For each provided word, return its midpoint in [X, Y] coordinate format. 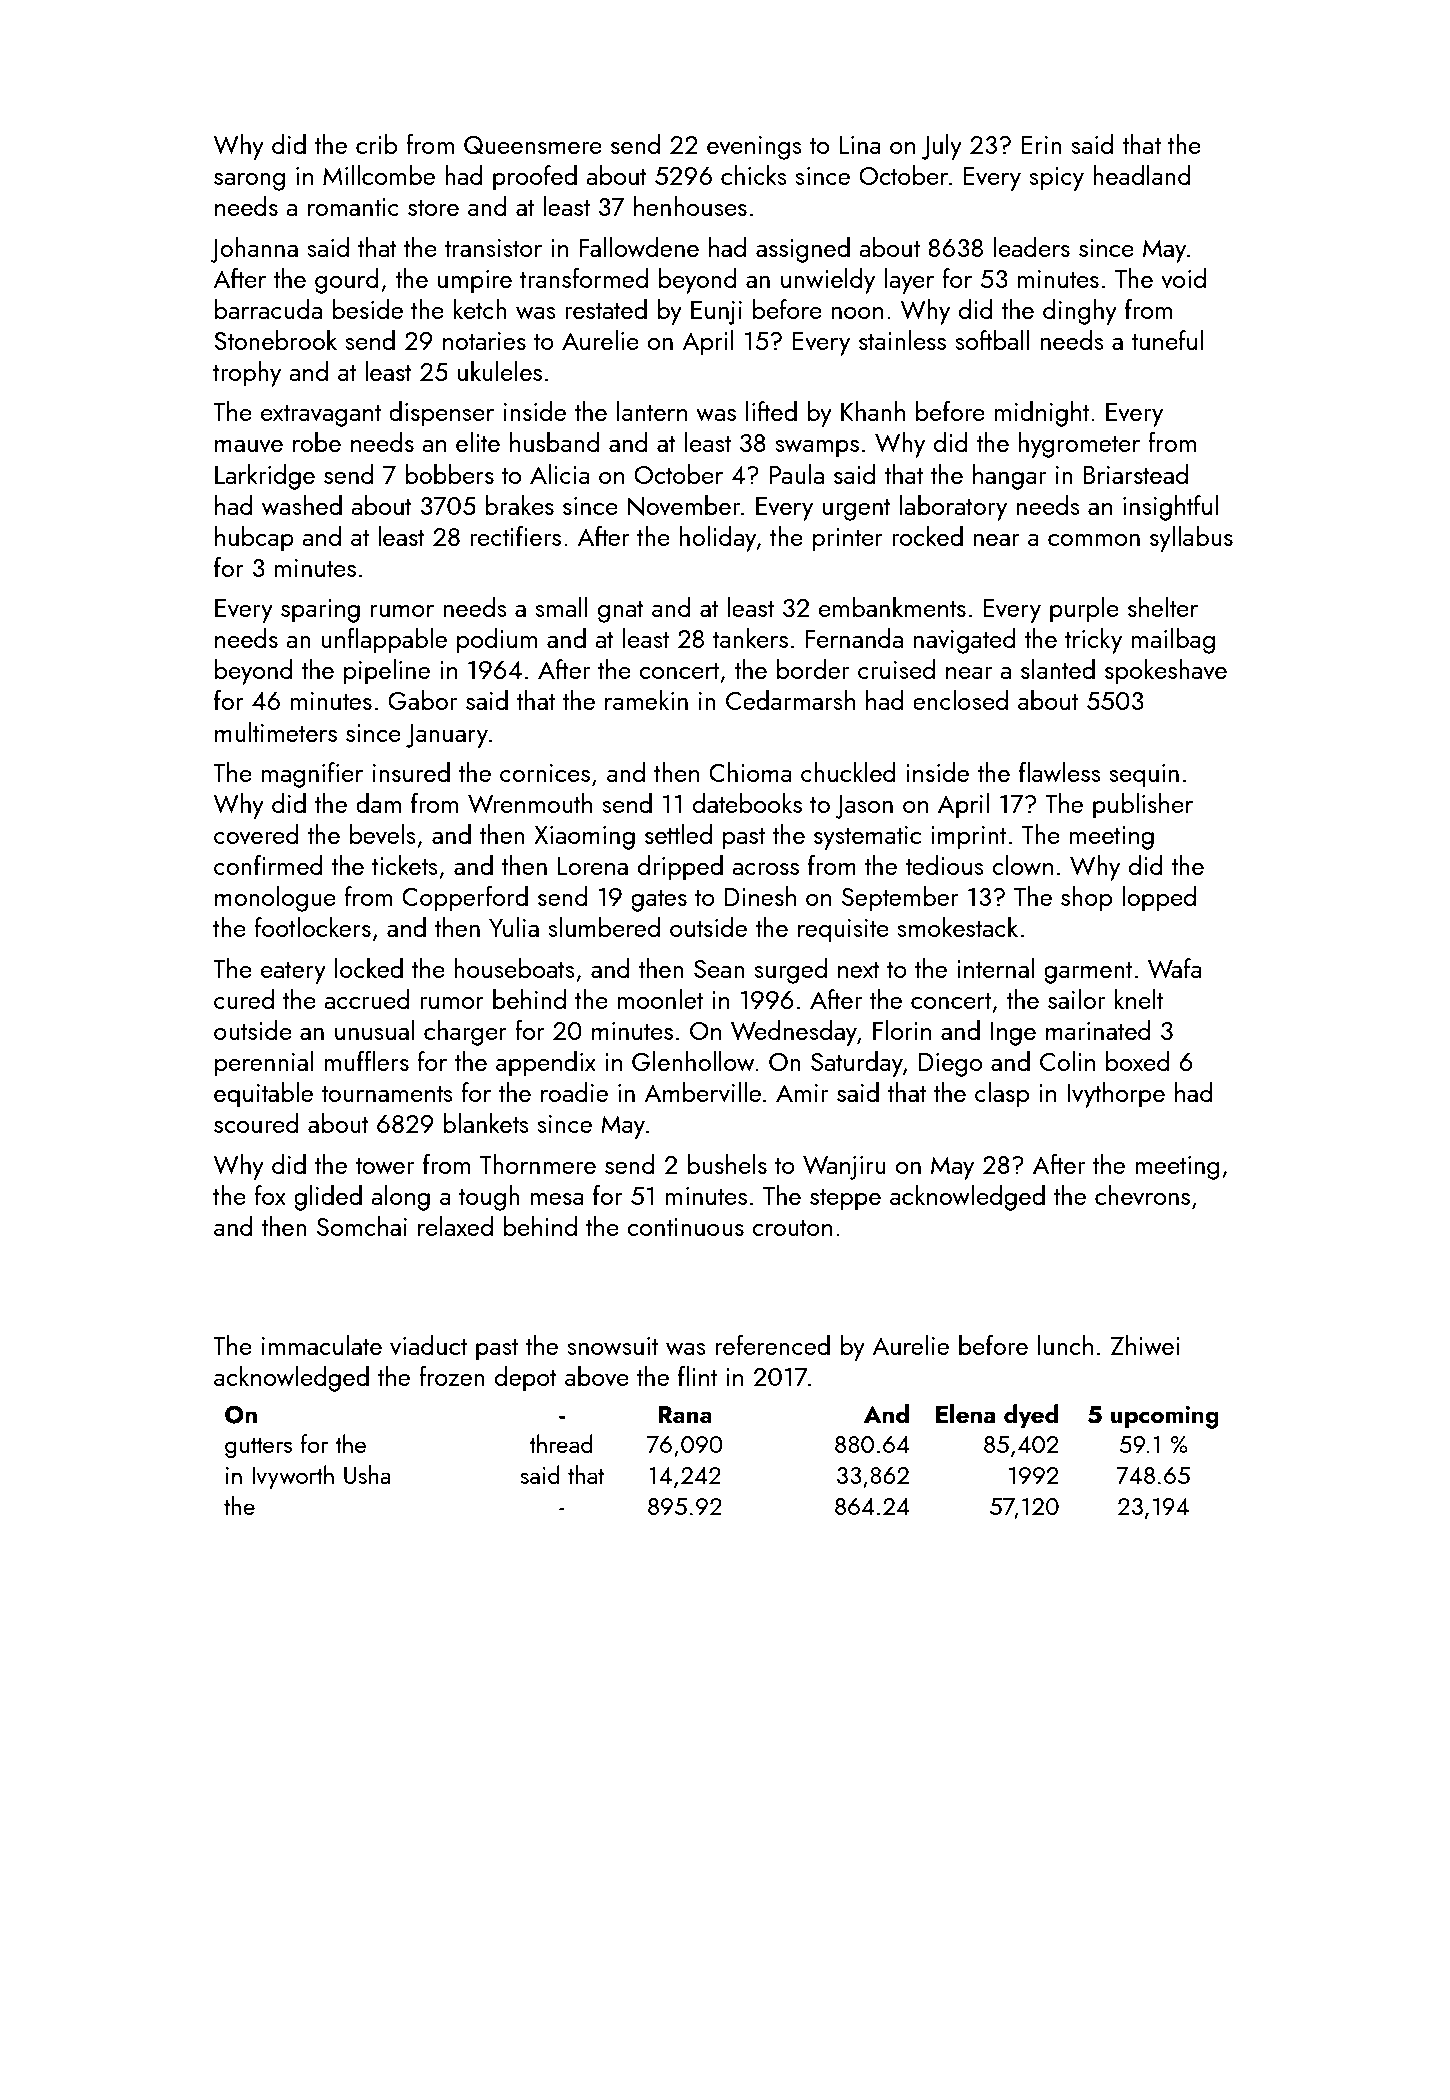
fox [270, 1195]
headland [1142, 175]
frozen [452, 1376]
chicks [754, 175]
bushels [727, 1164]
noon [857, 313]
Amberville [702, 1092]
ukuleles [500, 371]
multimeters [276, 732]
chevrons [1142, 1195]
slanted [1058, 669]
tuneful [1167, 340]
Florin [902, 1030]
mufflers [366, 1061]
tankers [750, 638]
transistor [493, 248]
